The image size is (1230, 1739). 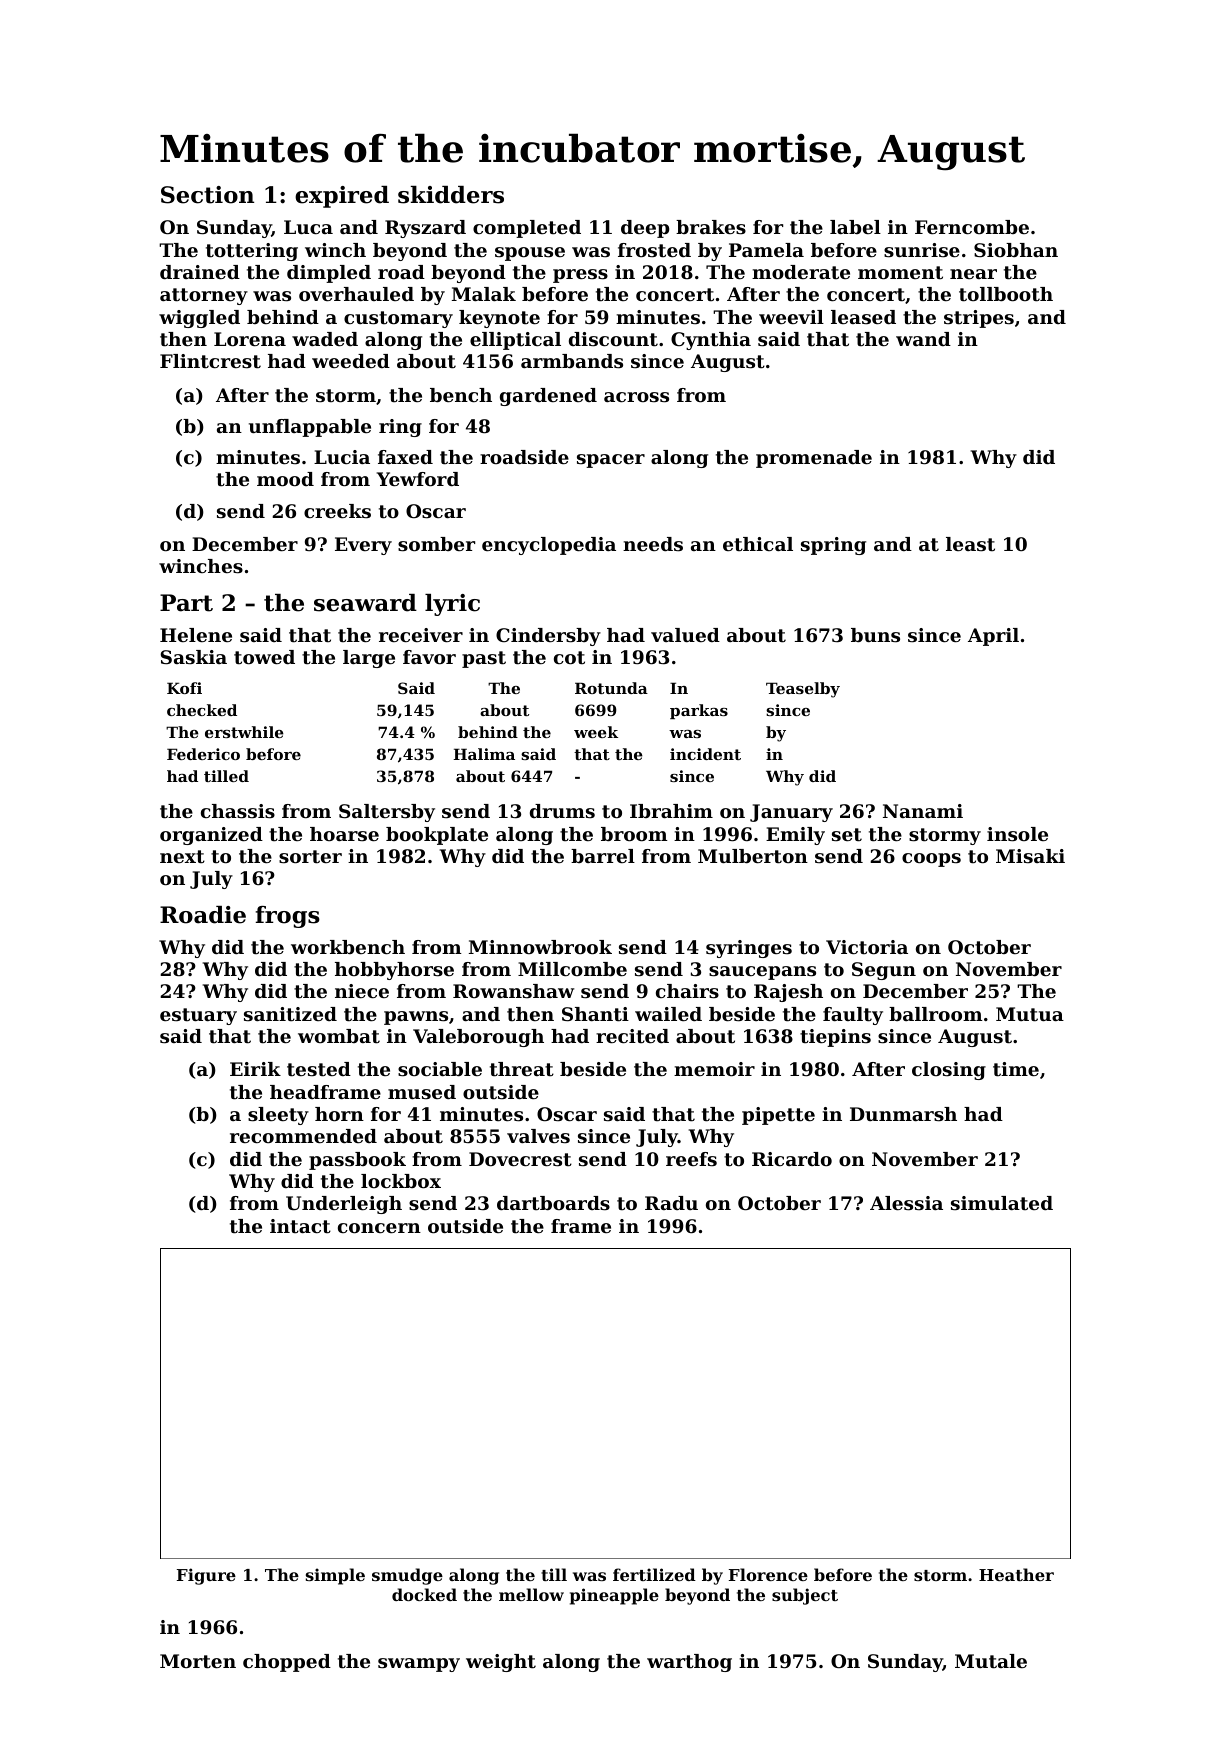 I want to click on warthog, so click(x=689, y=1663).
